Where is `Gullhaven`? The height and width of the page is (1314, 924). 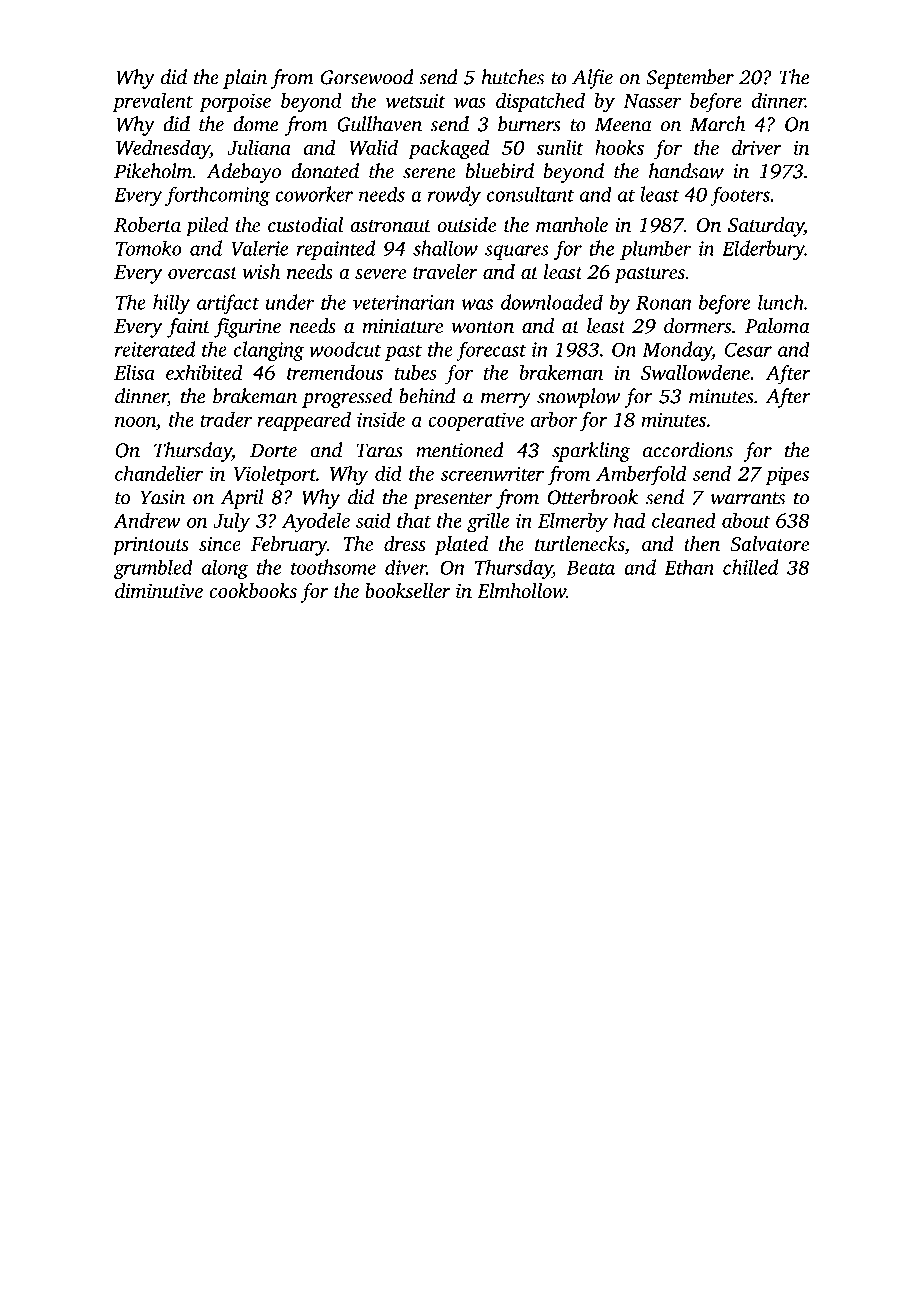
Gullhaven is located at coordinates (379, 124).
